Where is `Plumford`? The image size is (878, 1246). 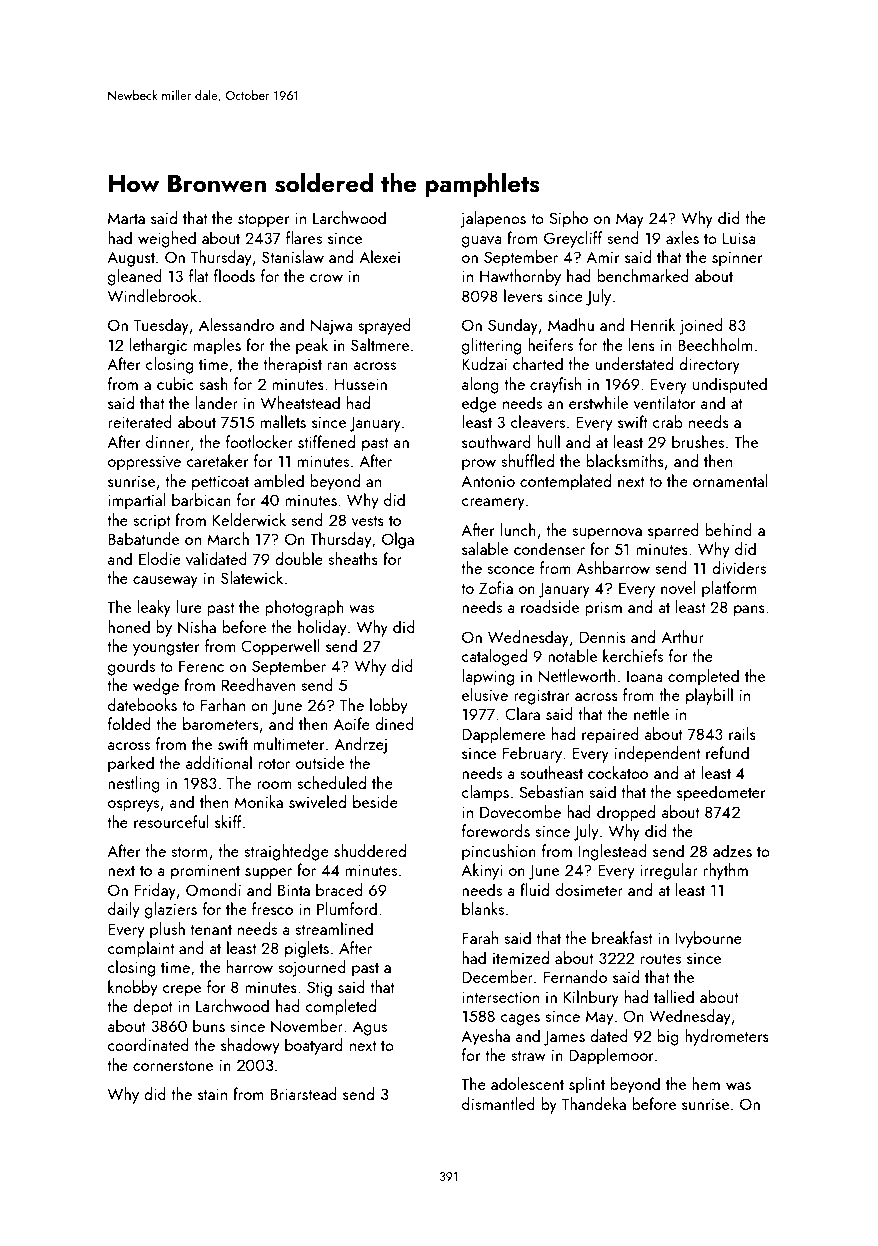 Plumford is located at coordinates (347, 908).
